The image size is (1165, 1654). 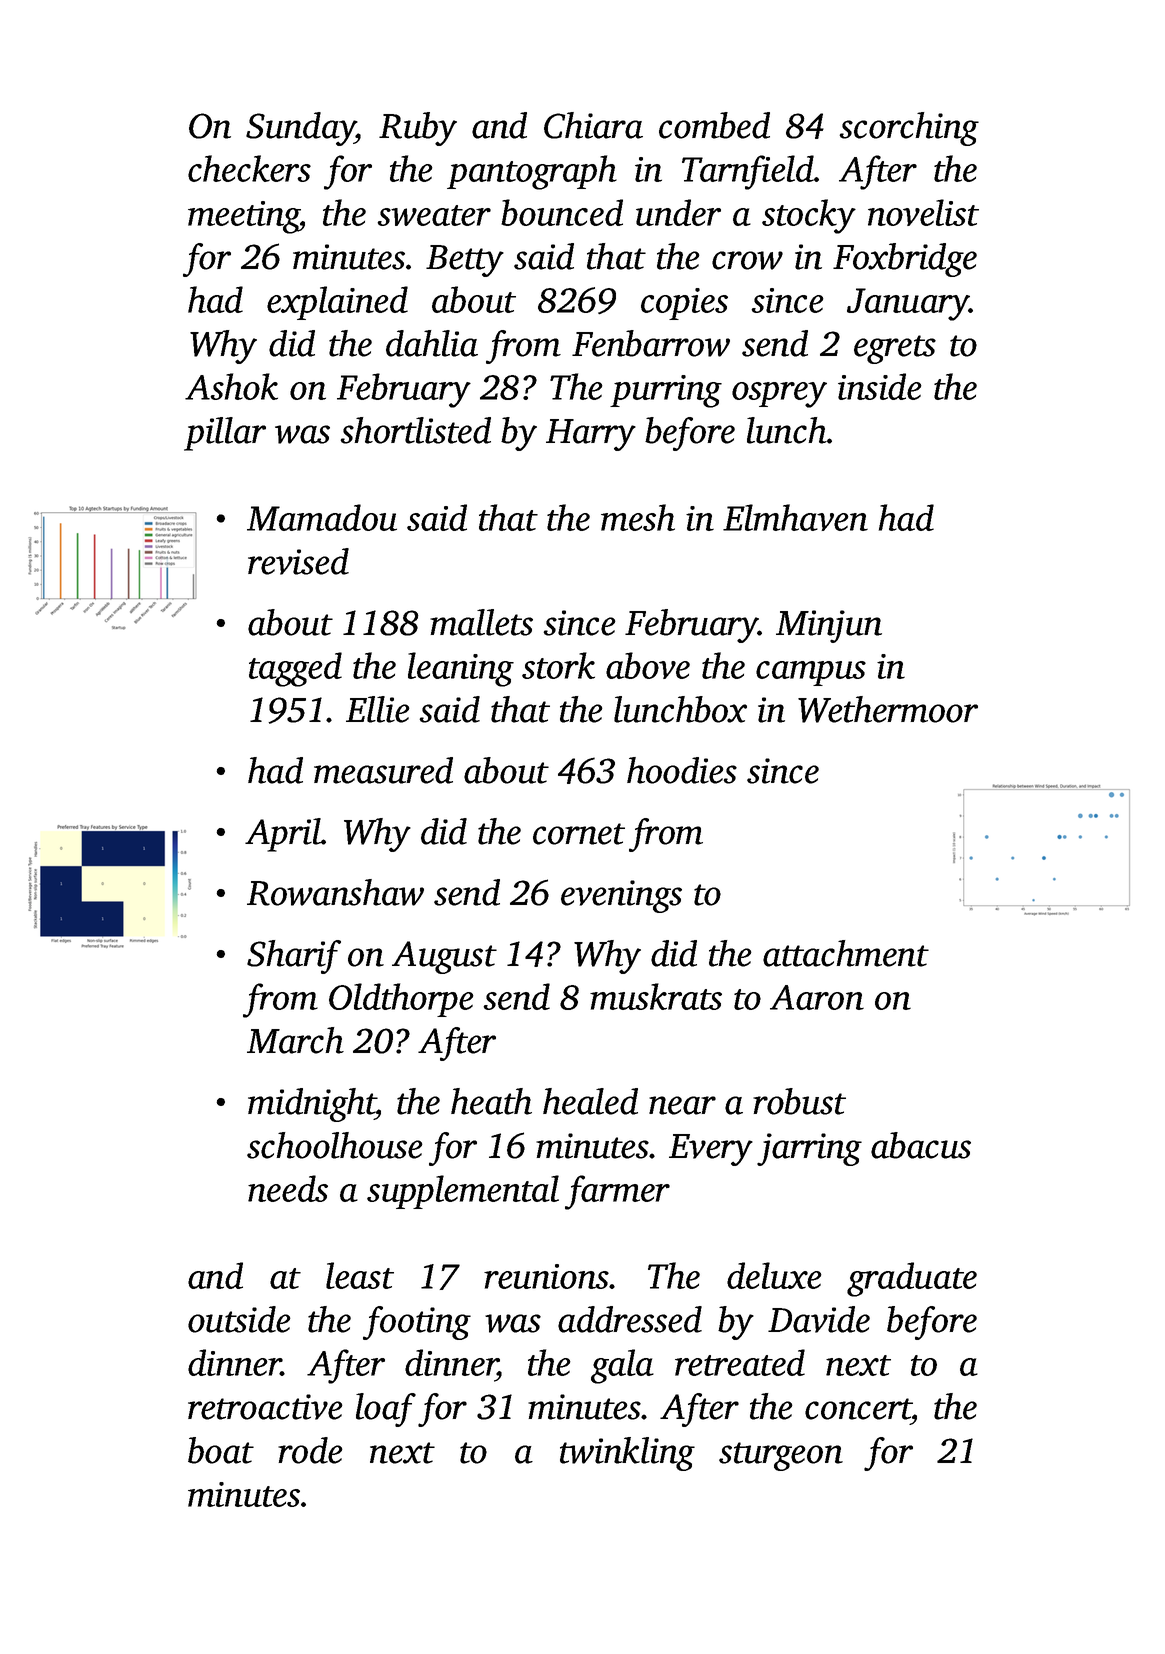 What do you see at coordinates (638, 517) in the page?
I see `mesh` at bounding box center [638, 517].
